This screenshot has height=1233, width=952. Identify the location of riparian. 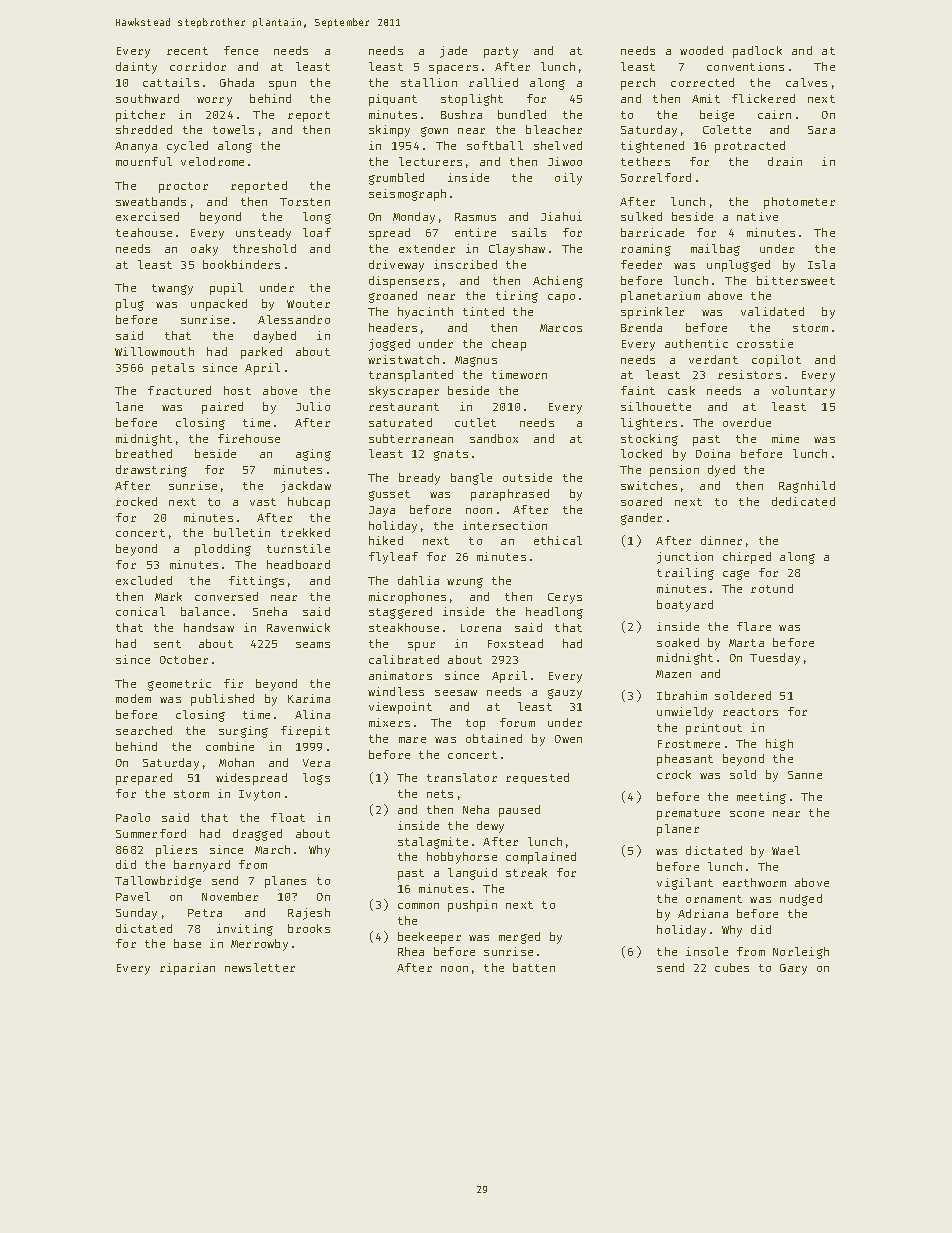
(187, 969).
